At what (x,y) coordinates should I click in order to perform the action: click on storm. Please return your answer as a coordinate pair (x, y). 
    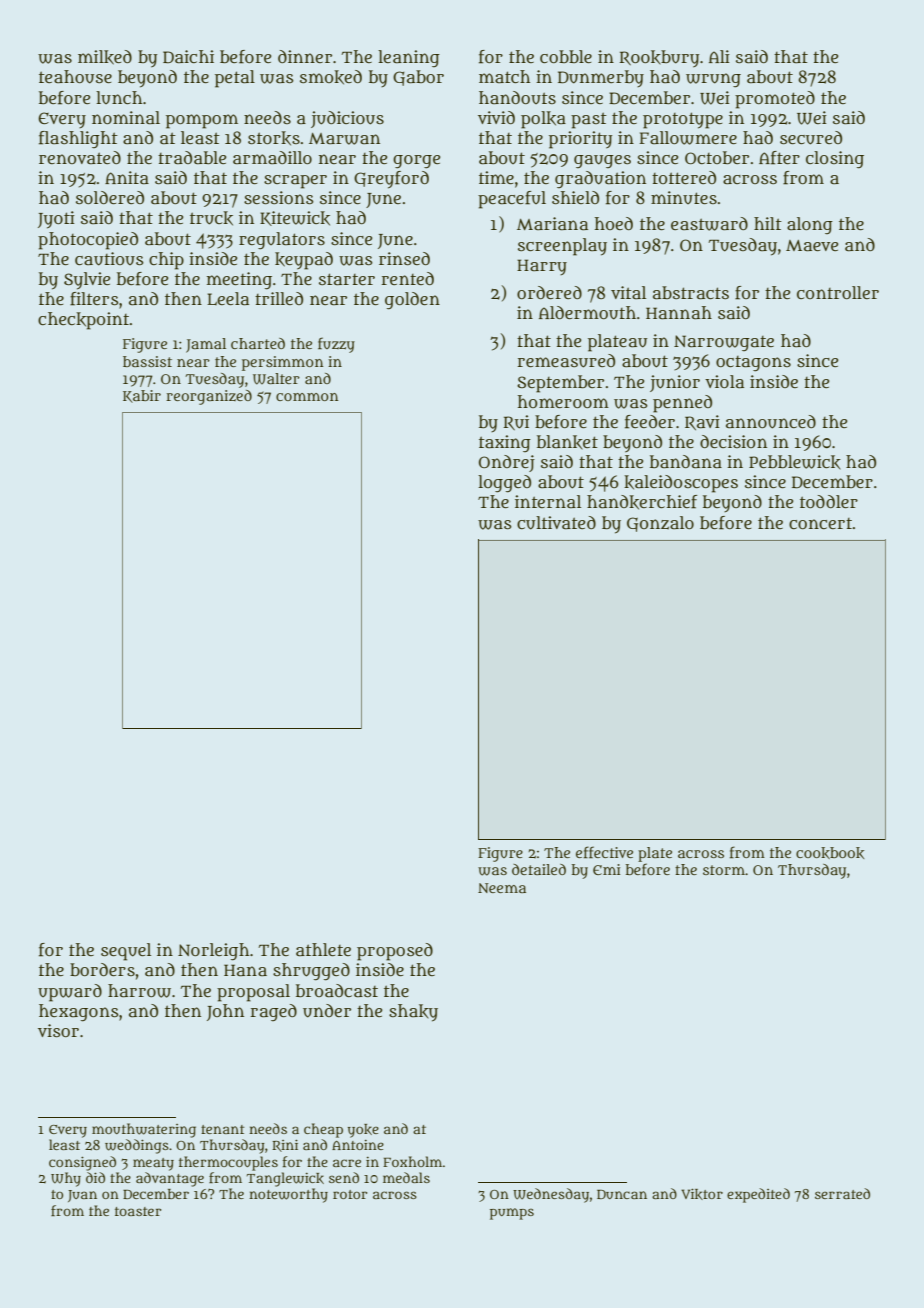
    Looking at the image, I should click on (724, 870).
